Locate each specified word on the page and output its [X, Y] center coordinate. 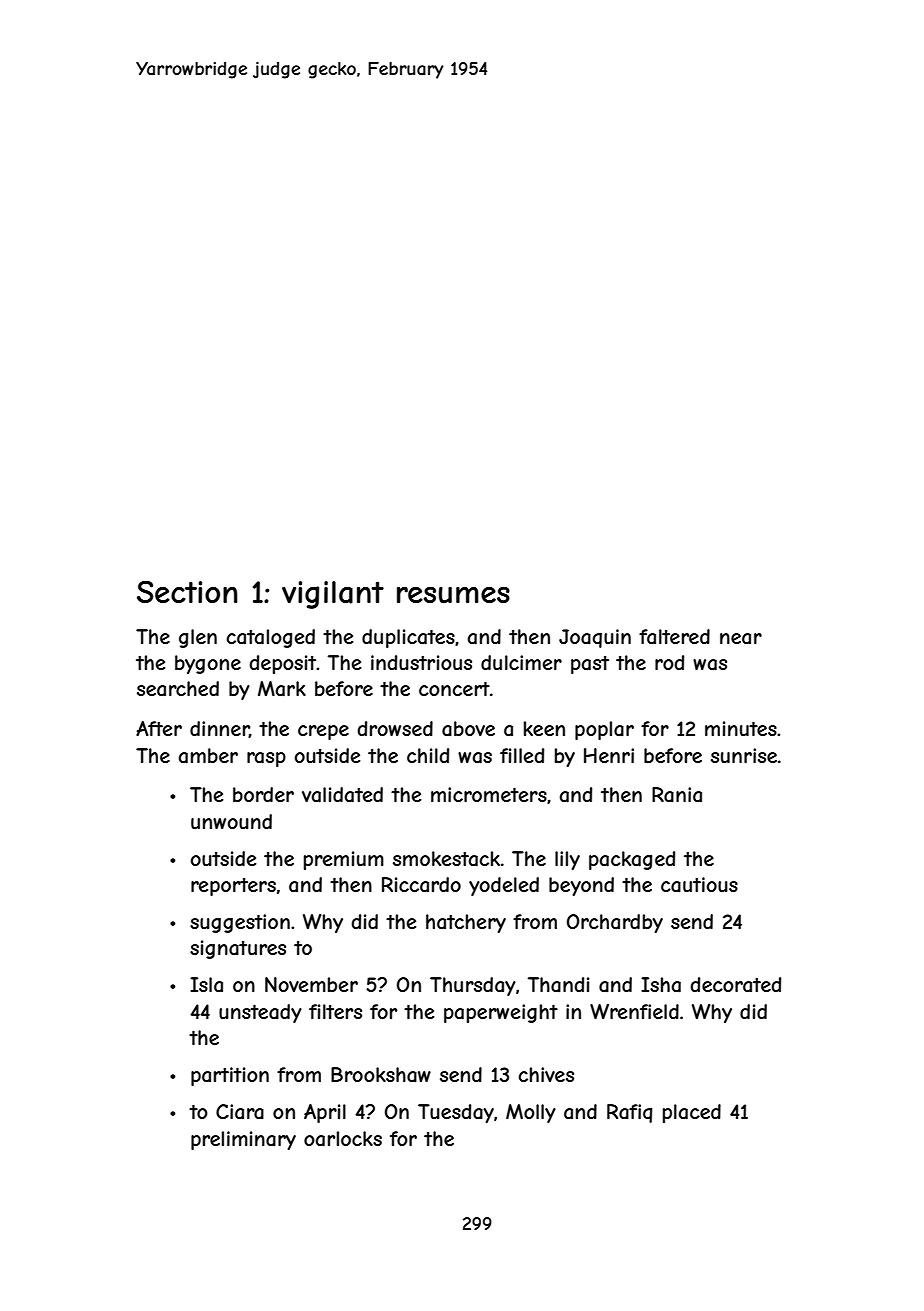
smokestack [446, 859]
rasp [266, 759]
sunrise [744, 755]
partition [230, 1076]
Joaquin [595, 638]
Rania [677, 795]
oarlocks [343, 1139]
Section [187, 592]
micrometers [489, 794]
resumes [453, 595]
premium [344, 860]
